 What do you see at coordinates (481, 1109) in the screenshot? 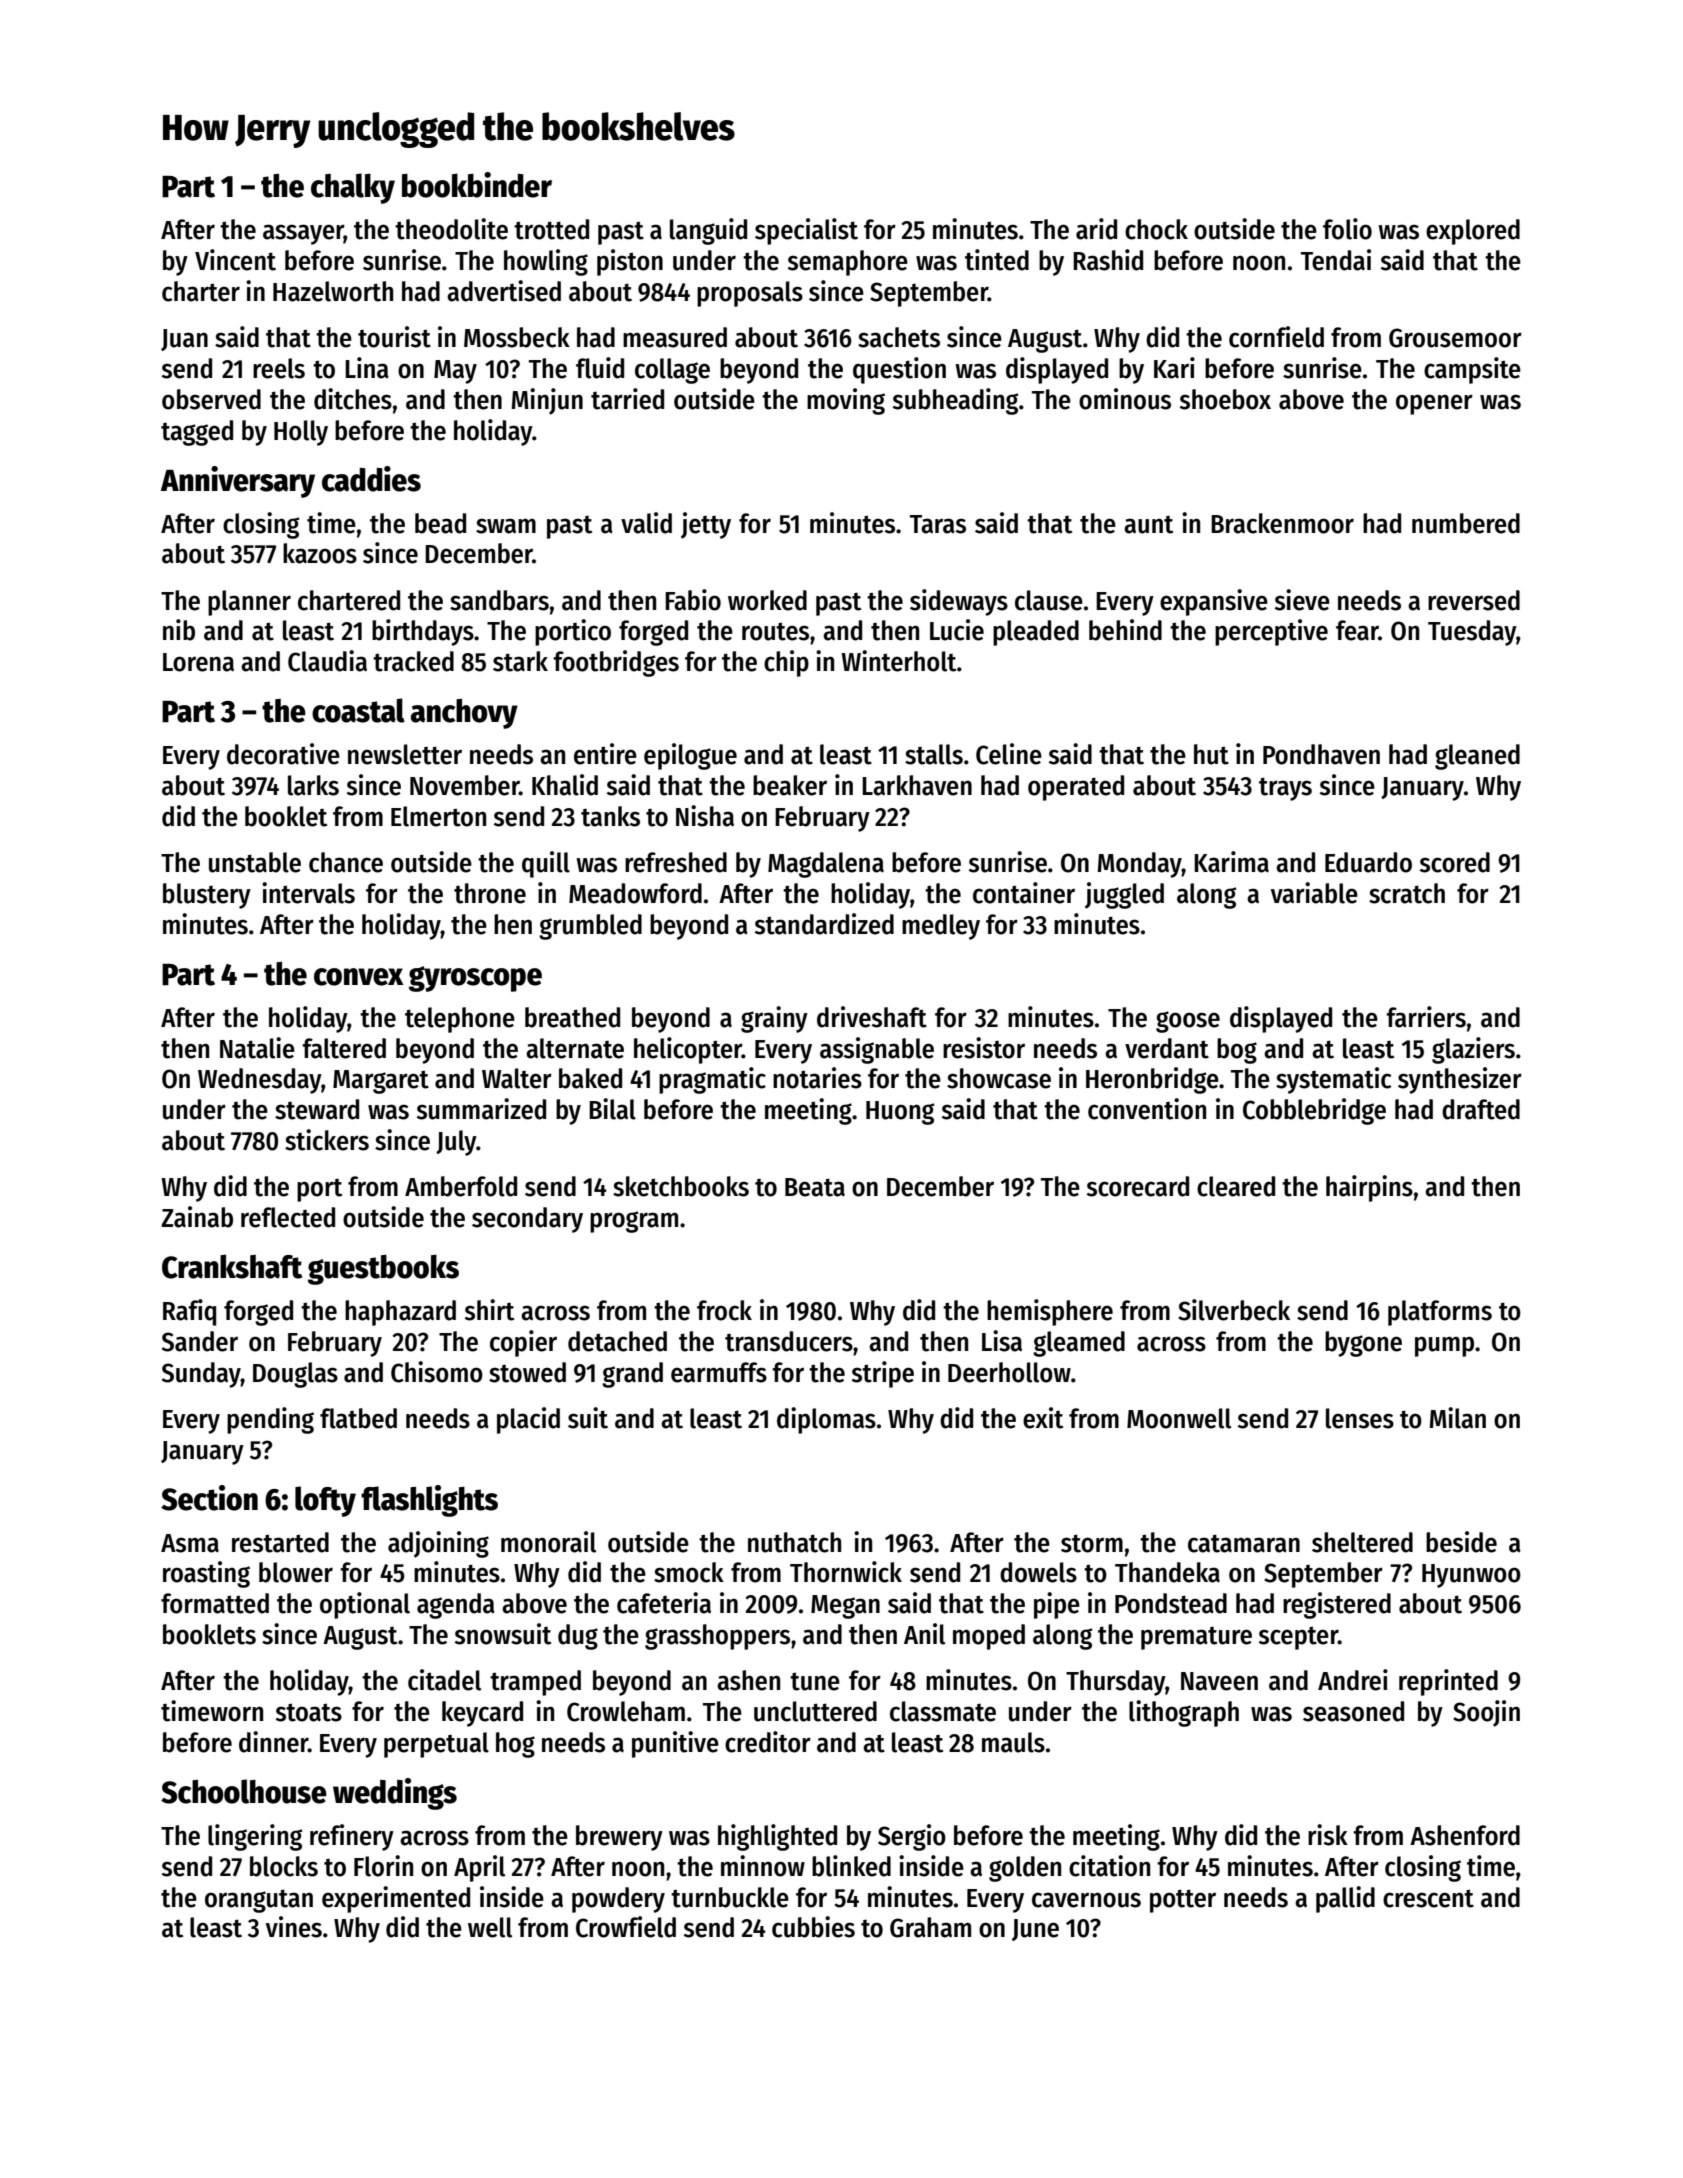
I see `summarized` at bounding box center [481, 1109].
